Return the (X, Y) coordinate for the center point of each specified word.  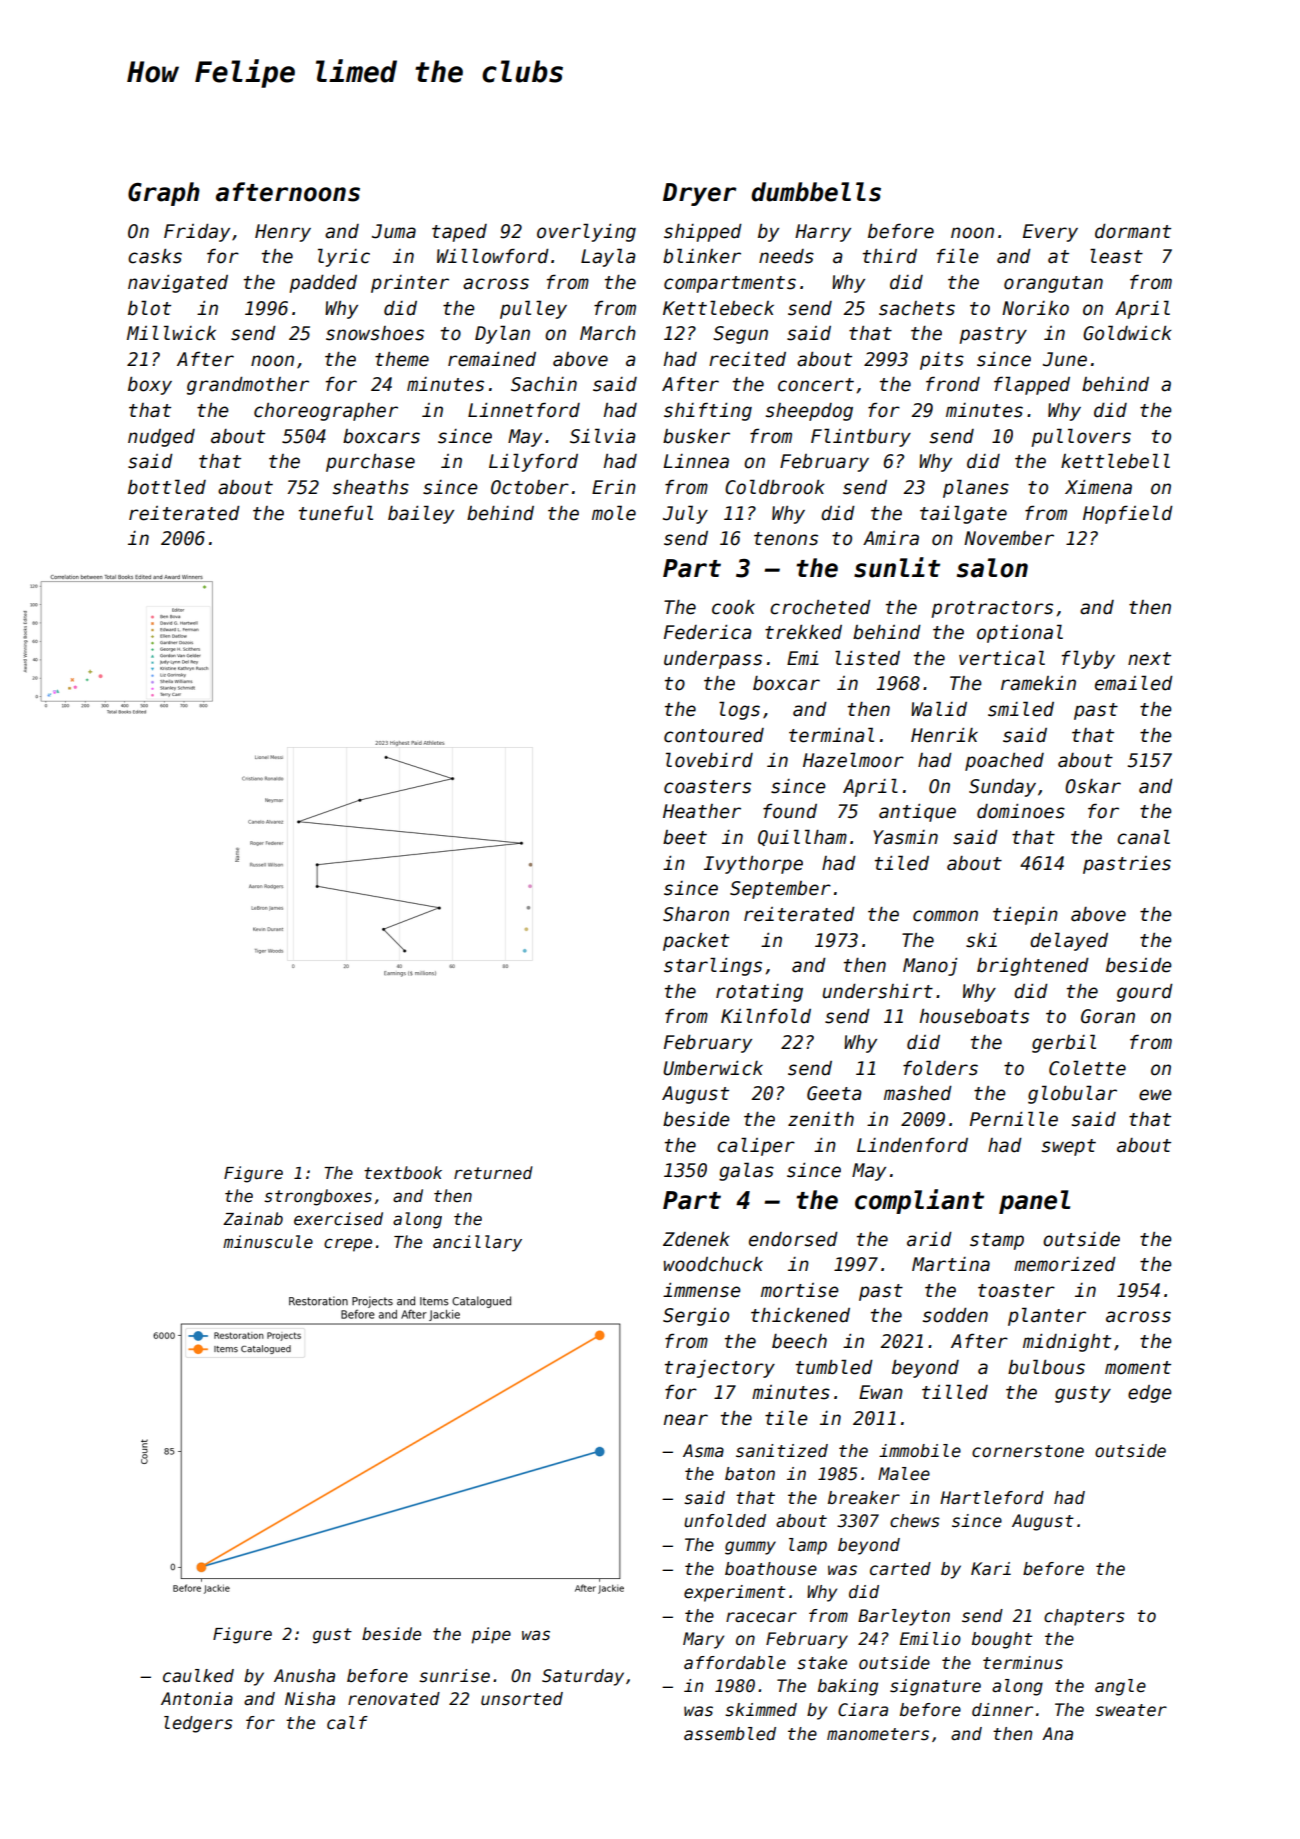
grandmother (248, 386)
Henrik (944, 735)
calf (347, 1723)
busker (696, 436)
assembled (730, 1734)
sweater (1131, 1710)
